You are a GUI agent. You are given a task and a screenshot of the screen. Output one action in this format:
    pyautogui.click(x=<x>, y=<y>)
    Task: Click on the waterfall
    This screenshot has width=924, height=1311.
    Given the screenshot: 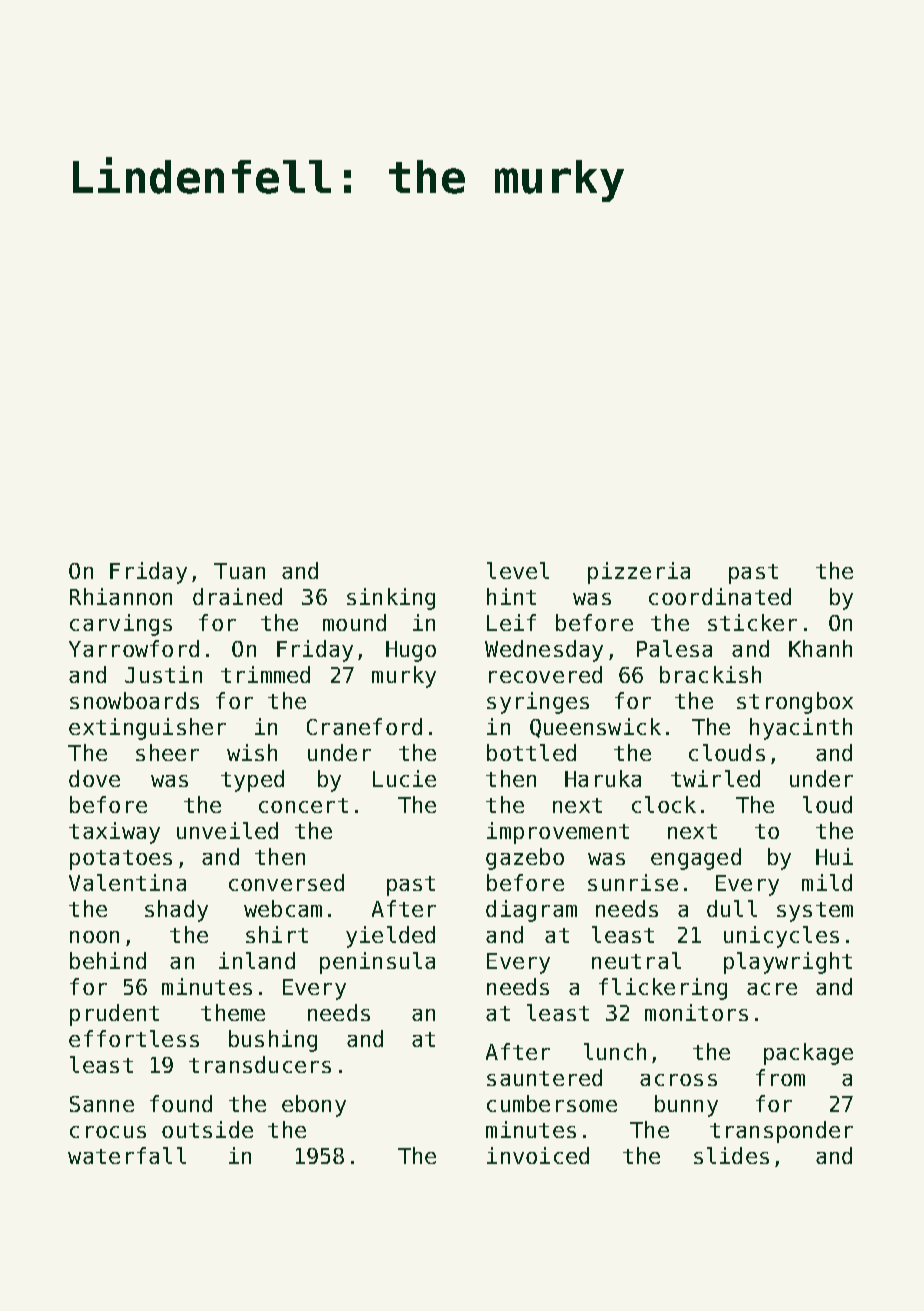 What is the action you would take?
    pyautogui.click(x=127, y=1155)
